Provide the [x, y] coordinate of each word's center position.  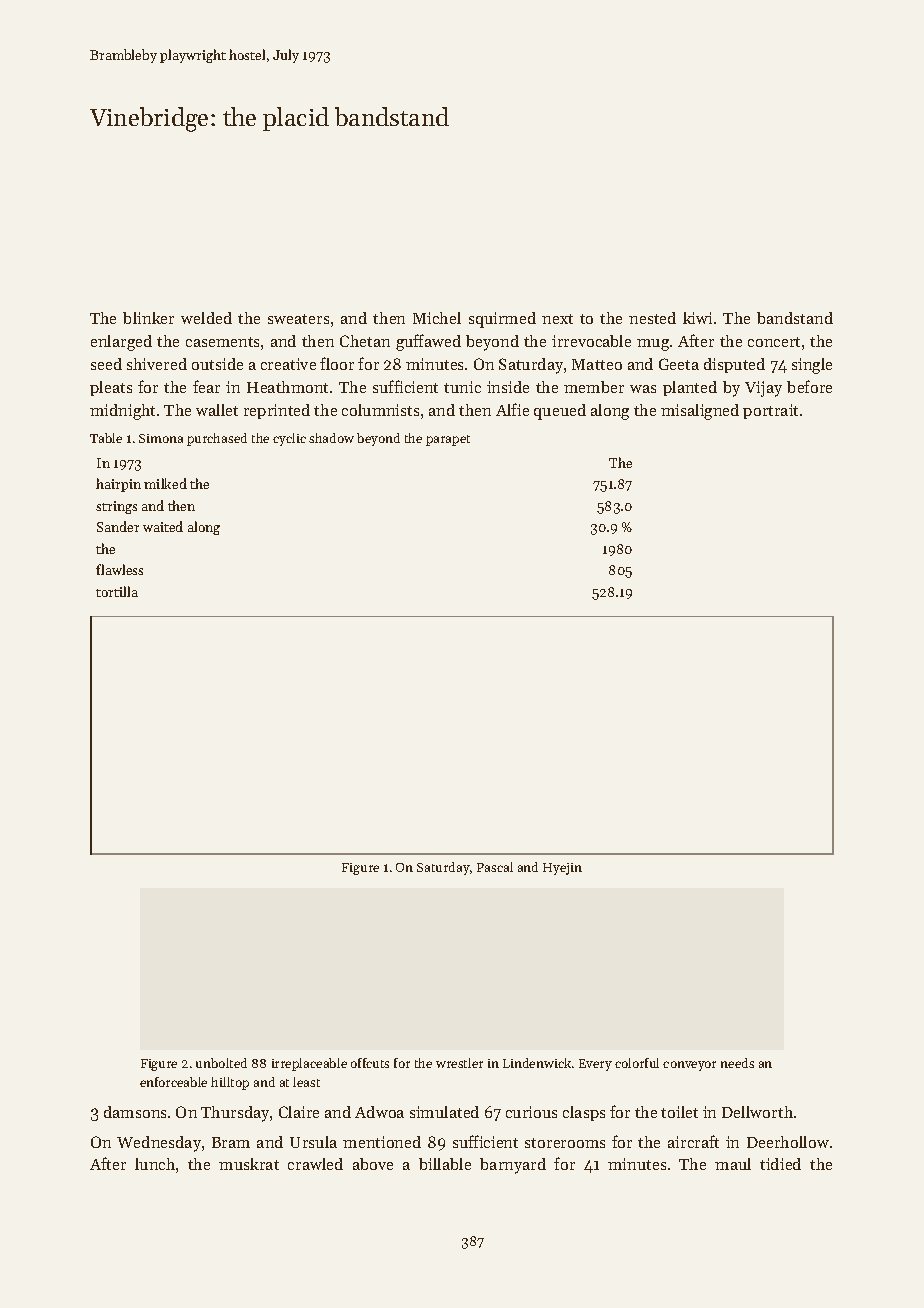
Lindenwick [537, 1063]
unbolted [221, 1063]
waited [163, 526]
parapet [448, 440]
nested [652, 318]
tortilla [117, 591]
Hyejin [562, 869]
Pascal [495, 867]
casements [222, 342]
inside [508, 387]
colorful [637, 1063]
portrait [770, 411]
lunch [155, 1164]
